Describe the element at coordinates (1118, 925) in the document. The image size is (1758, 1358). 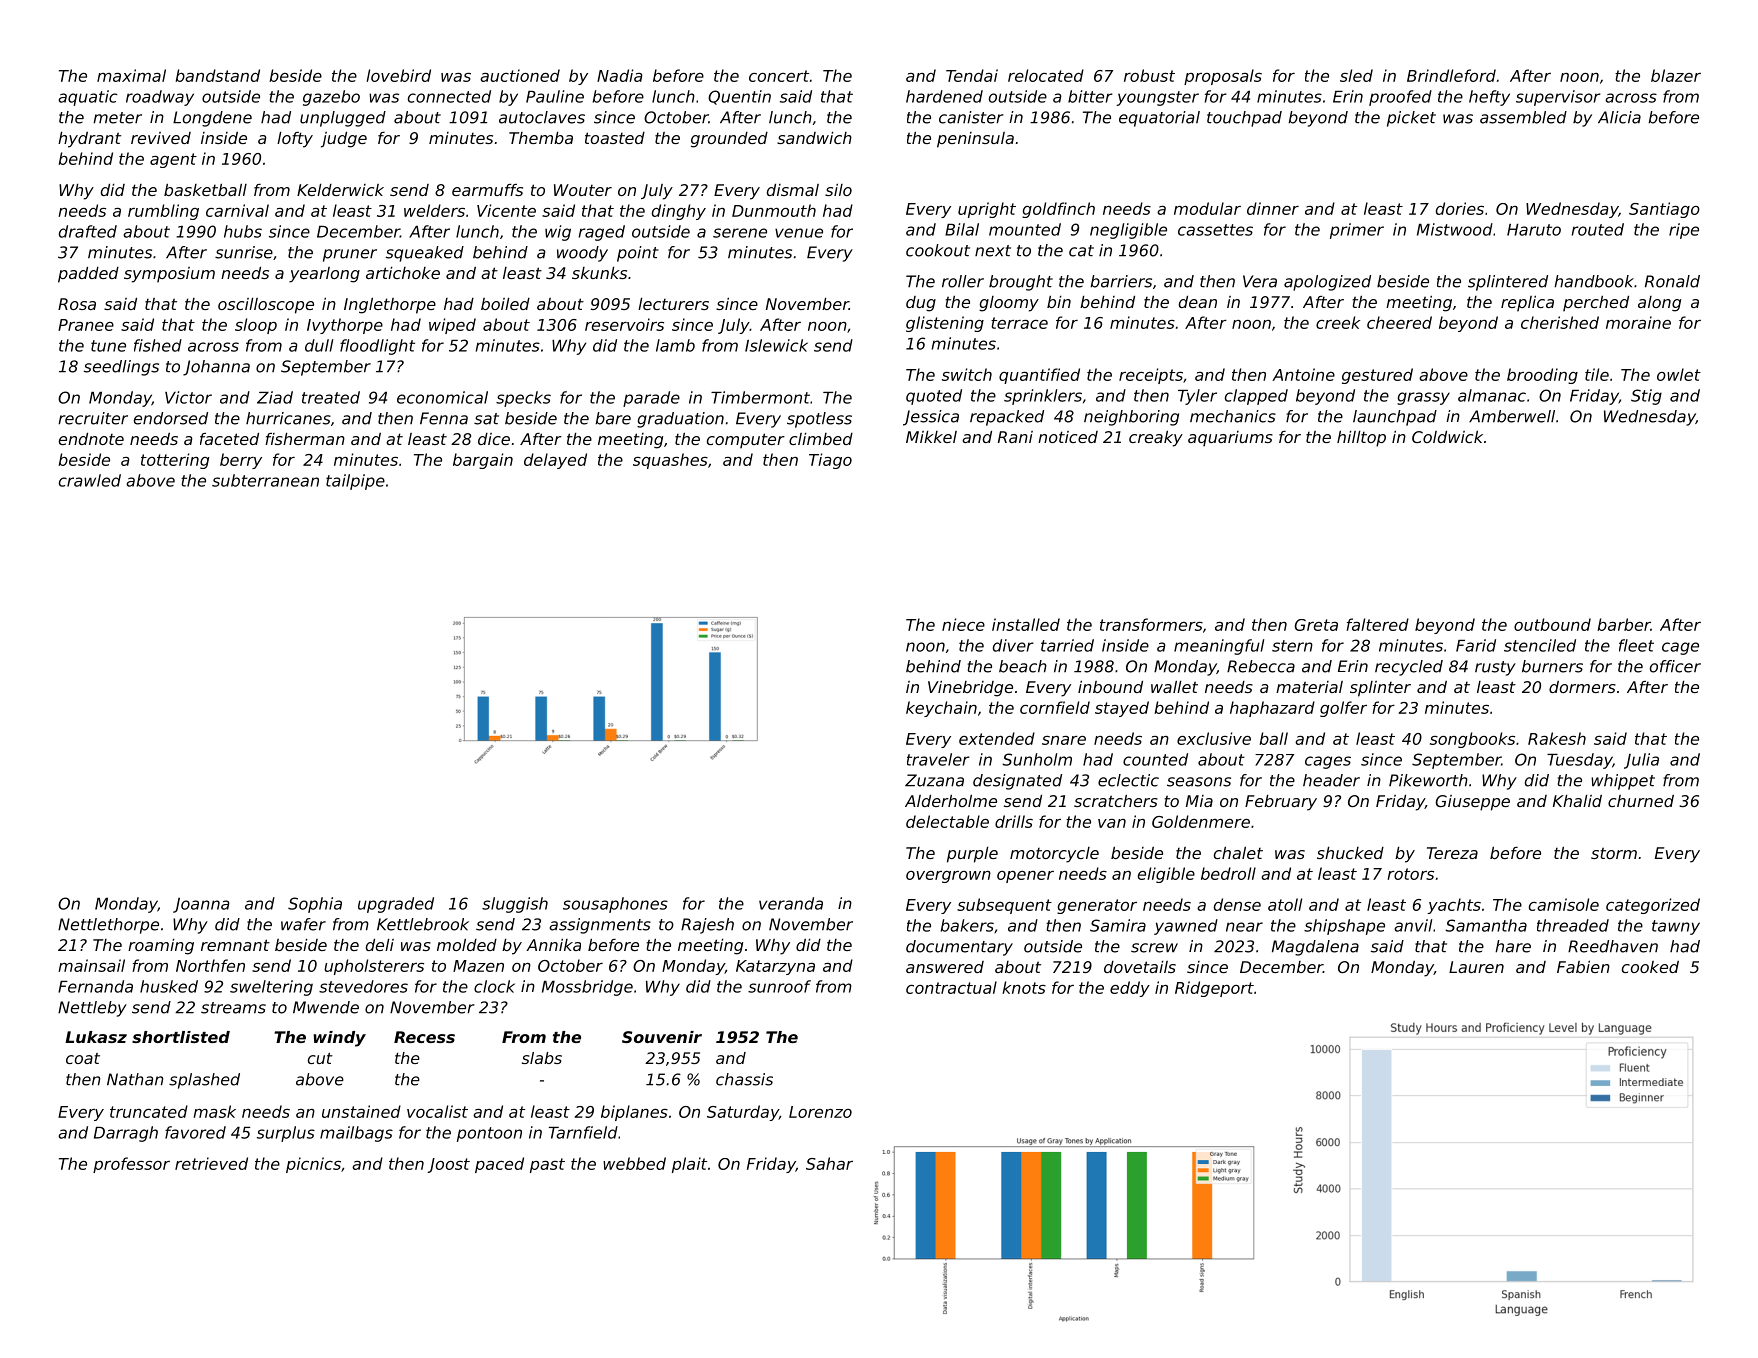
I see `Samira` at that location.
